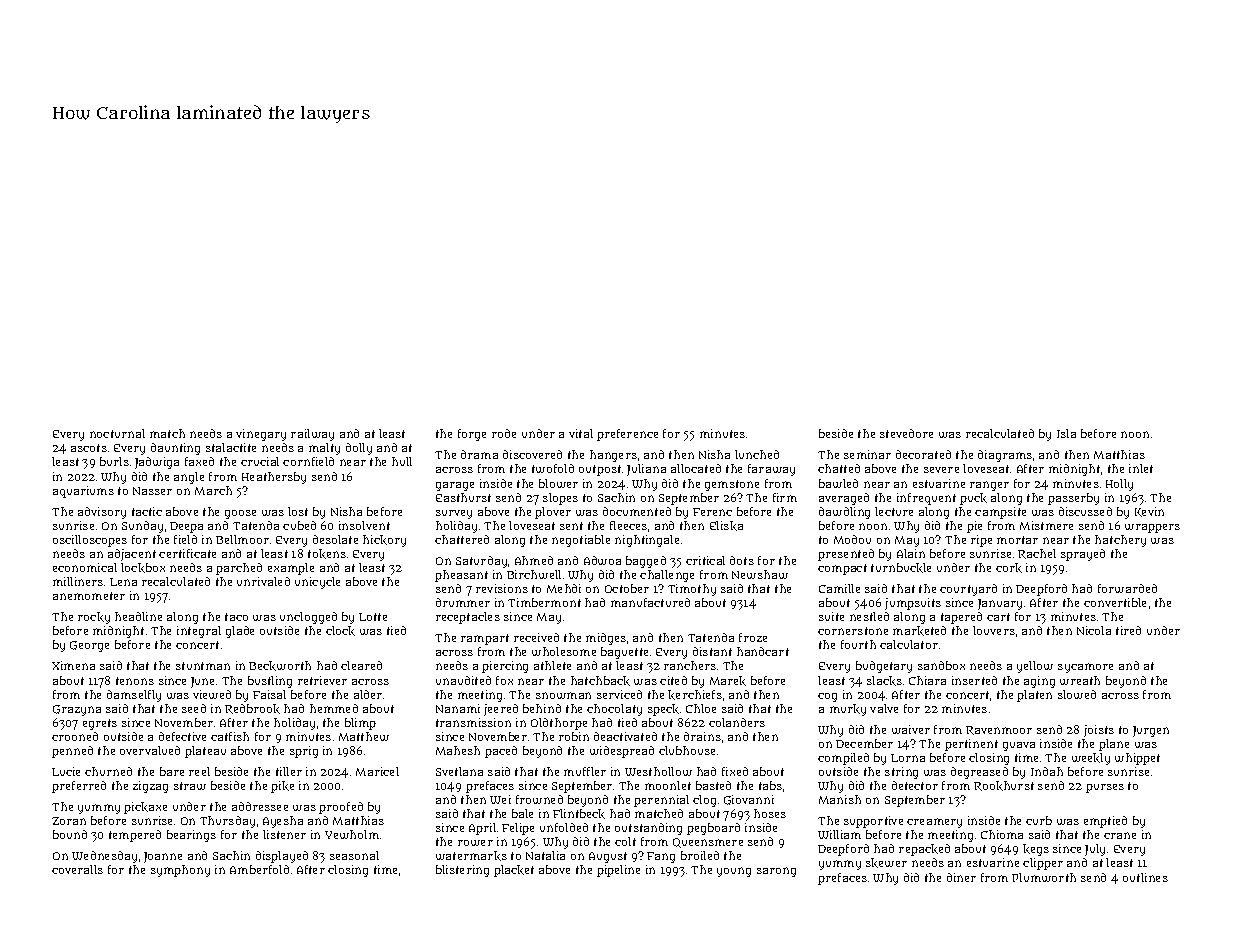 The image size is (1233, 952). What do you see at coordinates (252, 709) in the screenshot?
I see `Redbrook` at bounding box center [252, 709].
